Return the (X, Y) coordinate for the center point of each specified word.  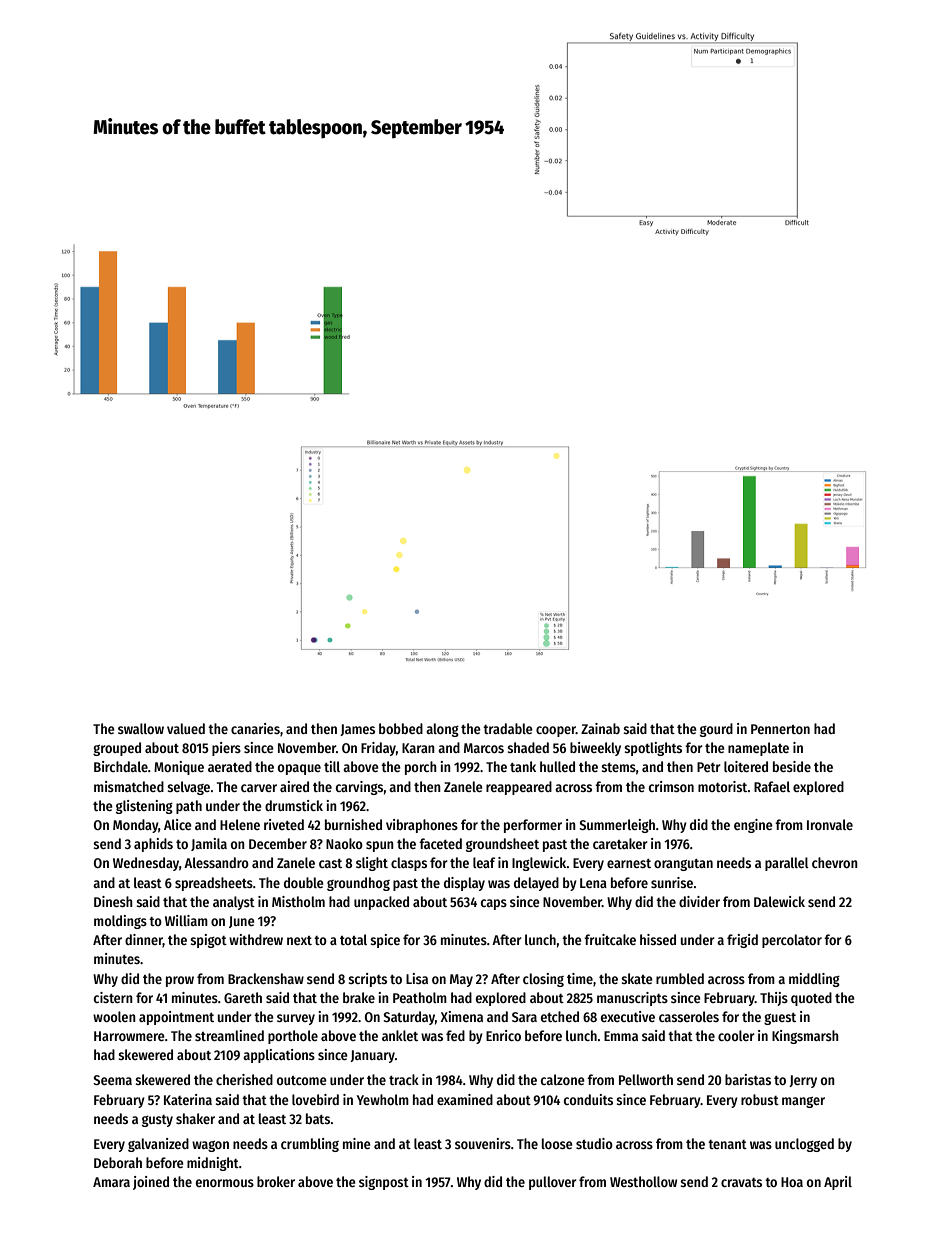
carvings (359, 788)
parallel (787, 864)
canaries (255, 728)
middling (814, 980)
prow (180, 981)
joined (151, 1183)
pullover (553, 1183)
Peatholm (420, 997)
